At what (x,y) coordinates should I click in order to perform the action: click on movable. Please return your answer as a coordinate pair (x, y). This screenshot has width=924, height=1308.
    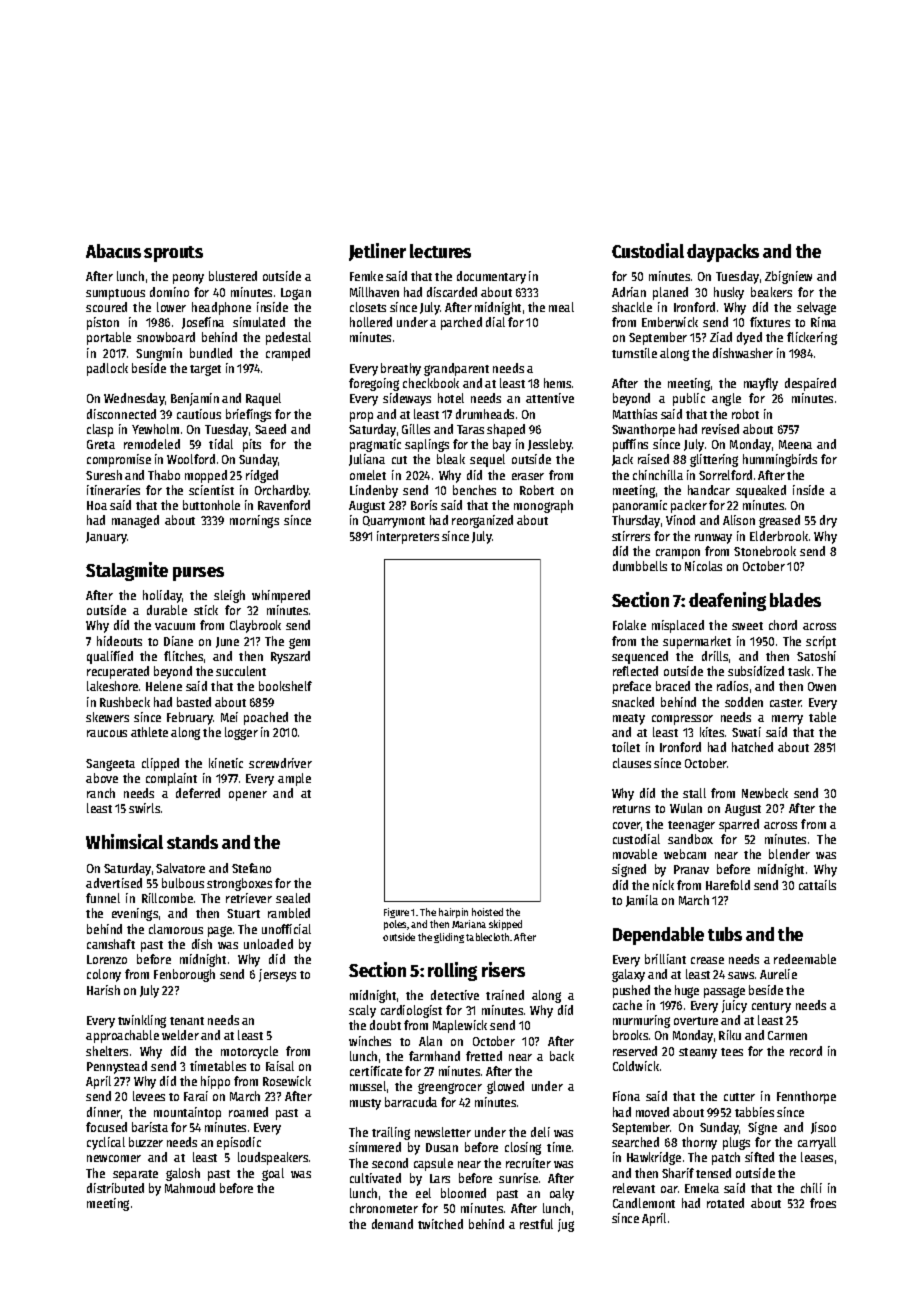
    Looking at the image, I should click on (635, 854).
